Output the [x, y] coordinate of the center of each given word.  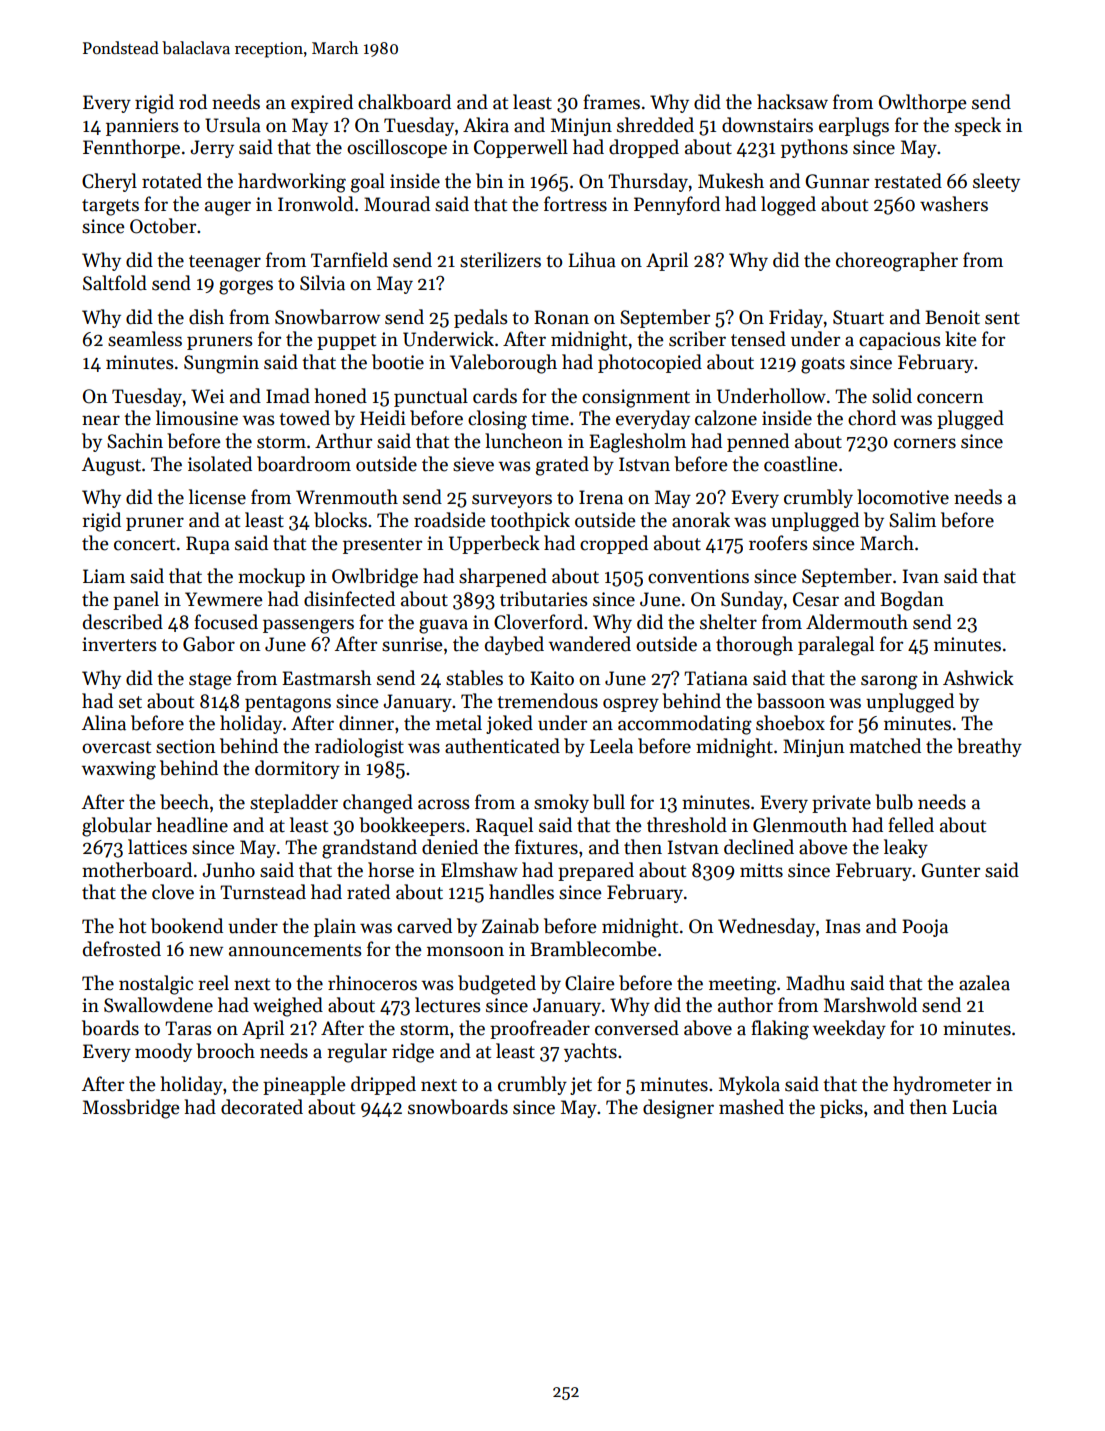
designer [678, 1109]
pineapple [304, 1085]
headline [192, 825]
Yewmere [224, 599]
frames [611, 102]
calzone [726, 418]
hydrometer [942, 1085]
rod [193, 102]
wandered [590, 644]
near [101, 420]
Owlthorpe [923, 103]
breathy [989, 747]
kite [961, 339]
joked [509, 724]
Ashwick [978, 678]
